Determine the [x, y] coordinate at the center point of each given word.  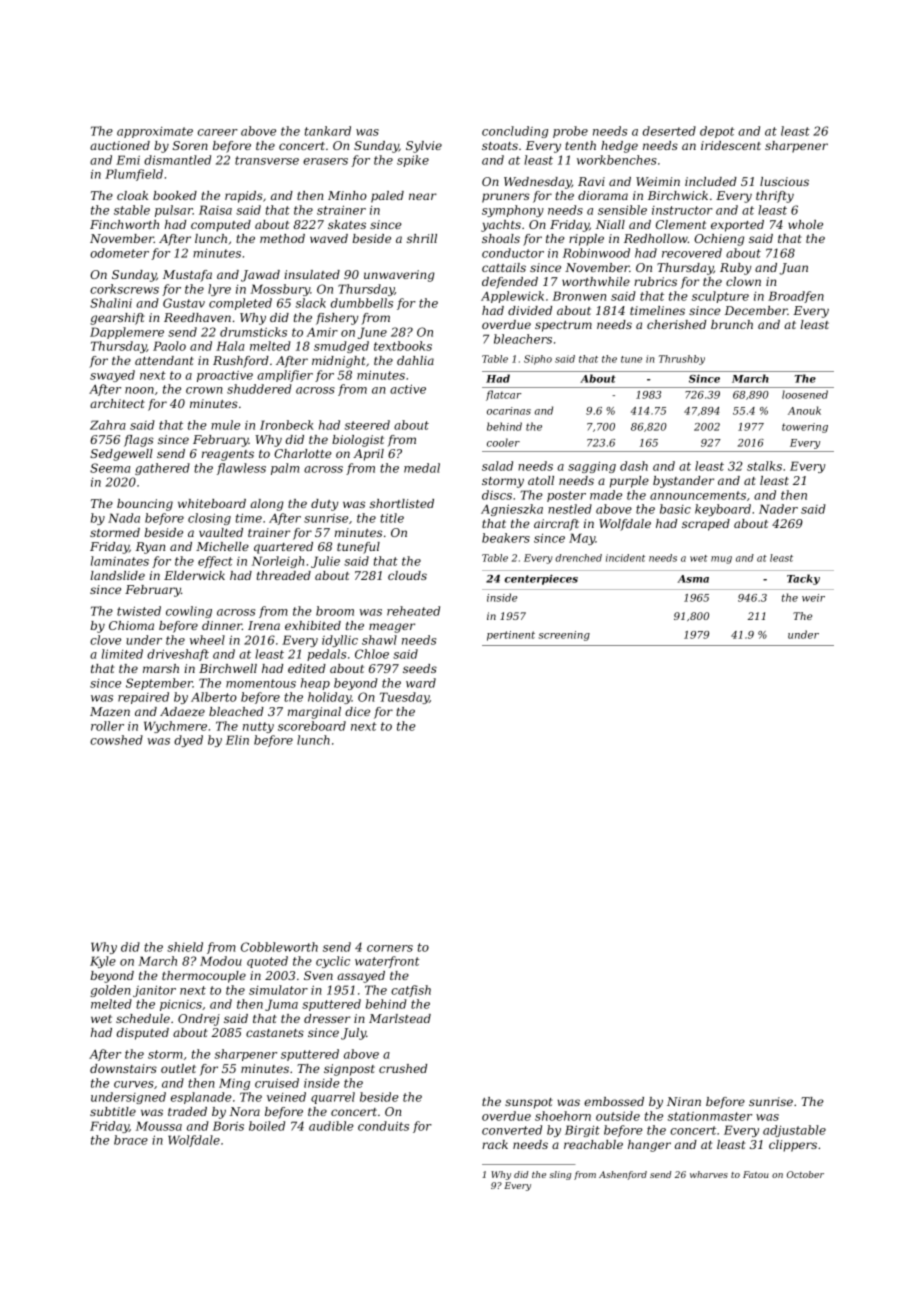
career [218, 132]
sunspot [529, 1103]
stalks [764, 466]
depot [717, 132]
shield [185, 947]
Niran [684, 1101]
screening [564, 636]
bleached [236, 711]
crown [204, 390]
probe [570, 132]
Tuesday [404, 698]
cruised [277, 1083]
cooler [503, 442]
